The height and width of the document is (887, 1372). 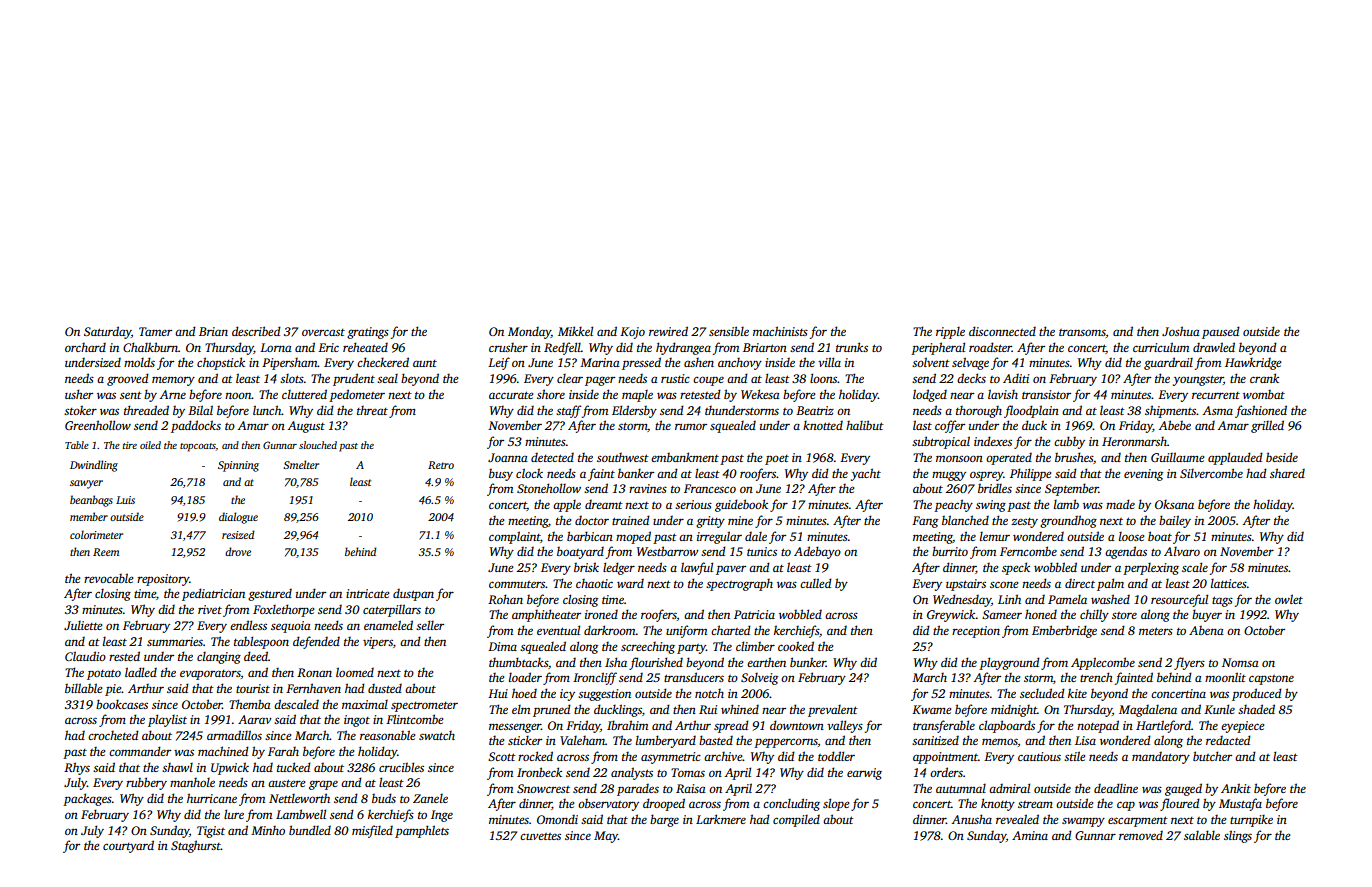 What do you see at coordinates (1016, 568) in the document?
I see `speck` at bounding box center [1016, 568].
